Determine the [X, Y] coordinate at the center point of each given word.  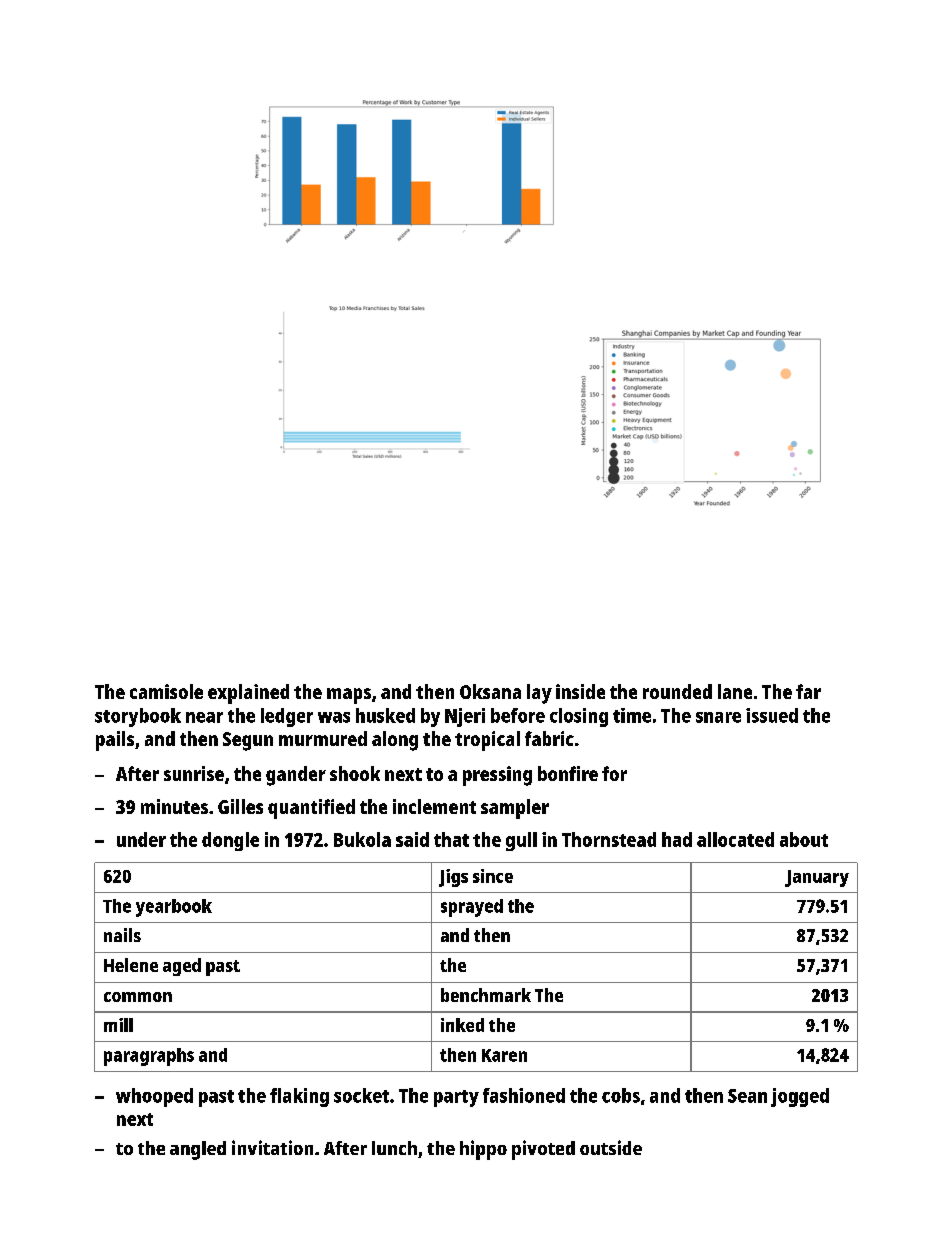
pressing [497, 776]
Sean [747, 1096]
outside [611, 1147]
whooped [154, 1097]
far [808, 691]
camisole [166, 691]
